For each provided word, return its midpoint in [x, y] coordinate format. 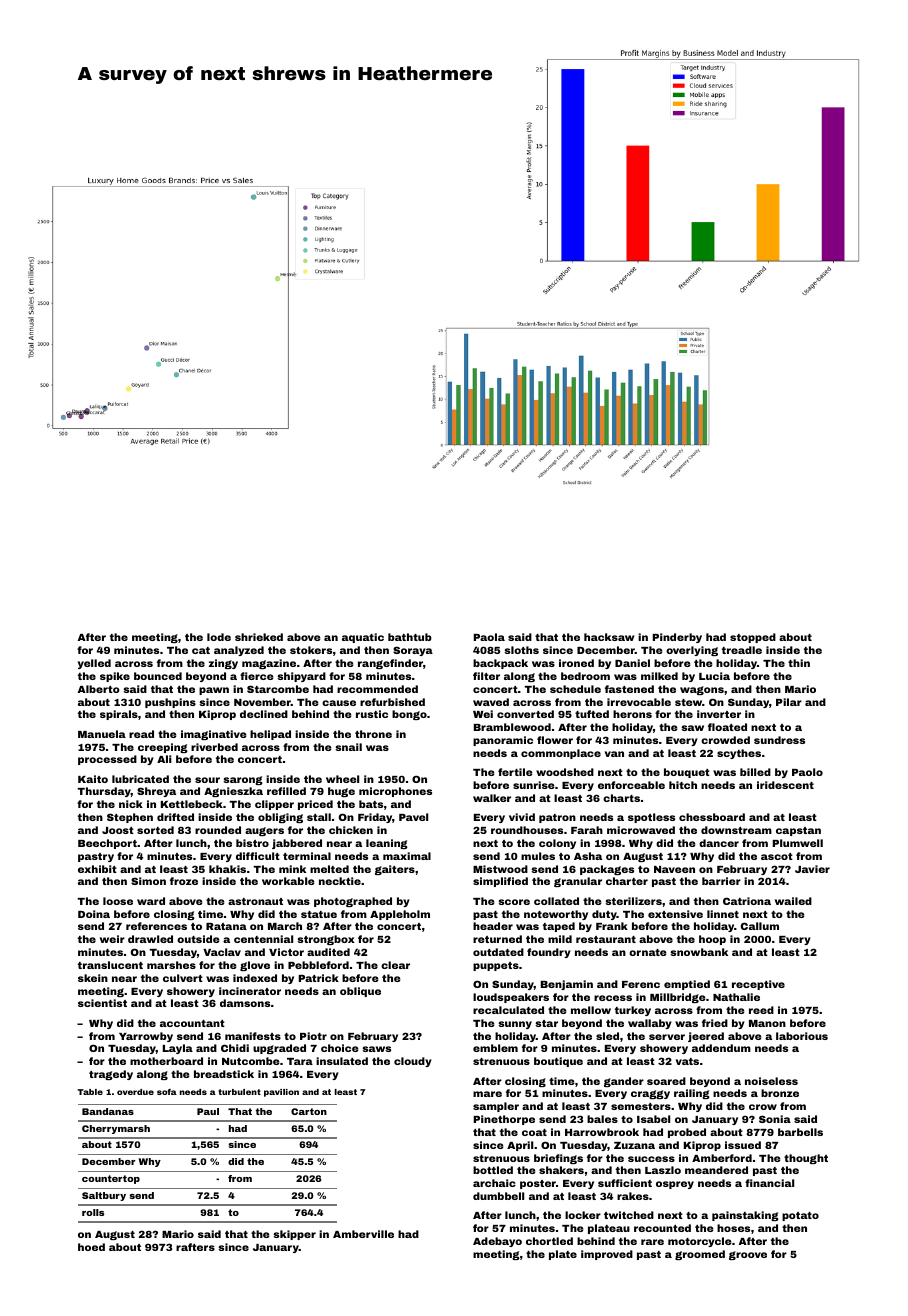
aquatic [363, 638]
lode [219, 637]
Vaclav [222, 952]
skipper [294, 1235]
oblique [360, 992]
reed [761, 1010]
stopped [753, 638]
